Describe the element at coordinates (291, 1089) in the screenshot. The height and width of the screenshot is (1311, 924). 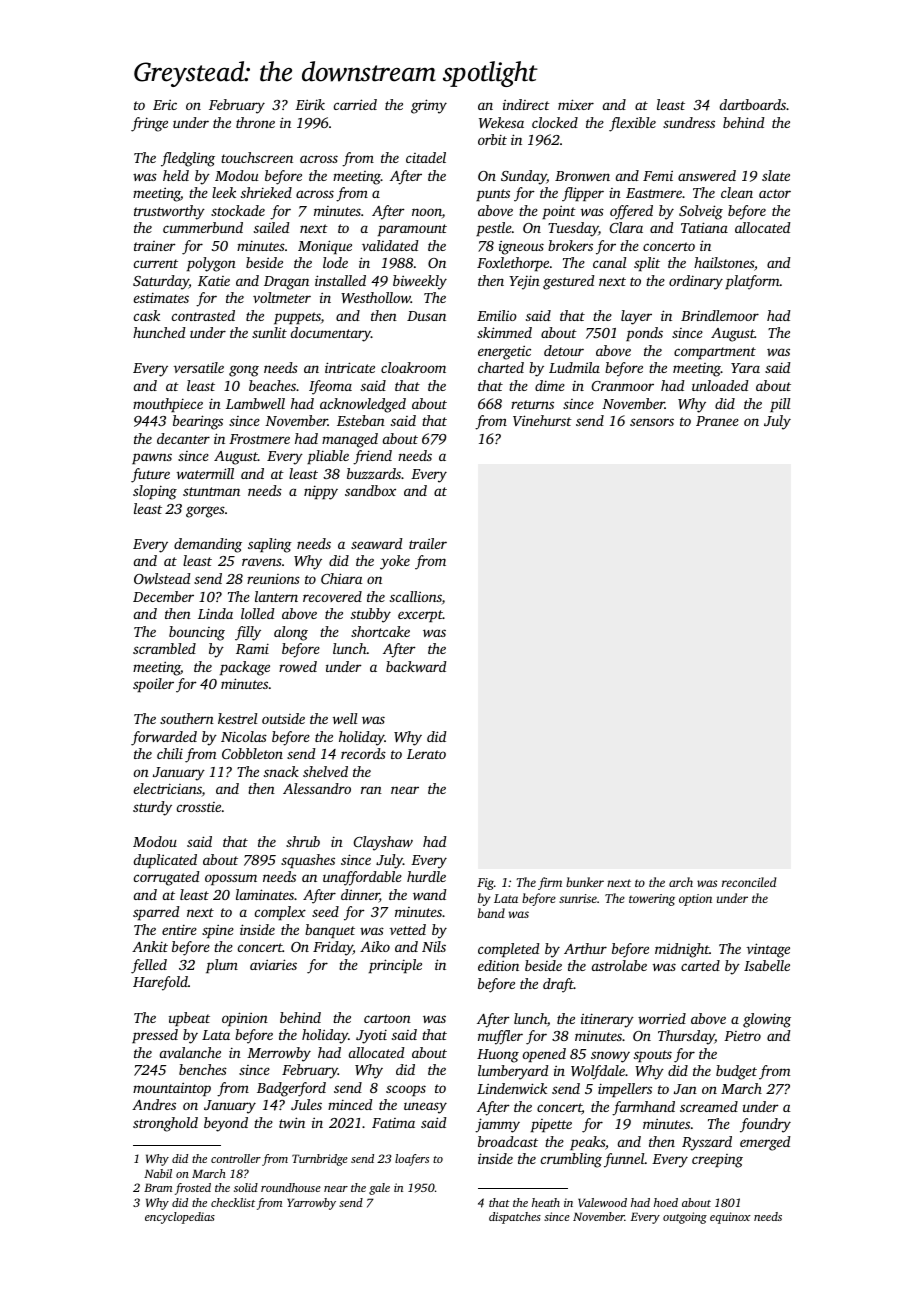
I see `Badgerford` at that location.
